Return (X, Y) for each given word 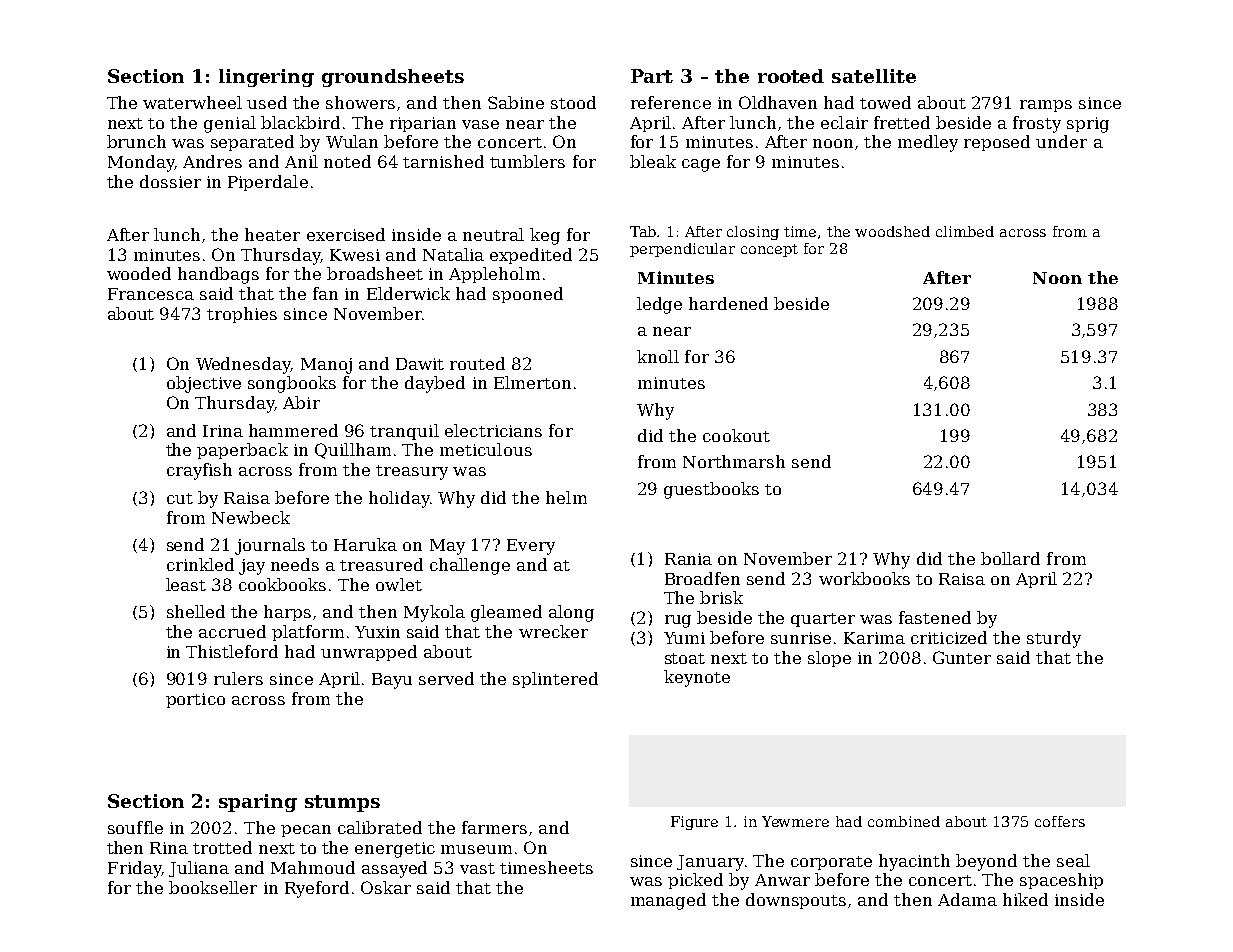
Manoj (326, 366)
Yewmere (795, 821)
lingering (266, 78)
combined (904, 821)
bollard (1010, 558)
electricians (493, 430)
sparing (258, 803)
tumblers (527, 161)
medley (928, 143)
